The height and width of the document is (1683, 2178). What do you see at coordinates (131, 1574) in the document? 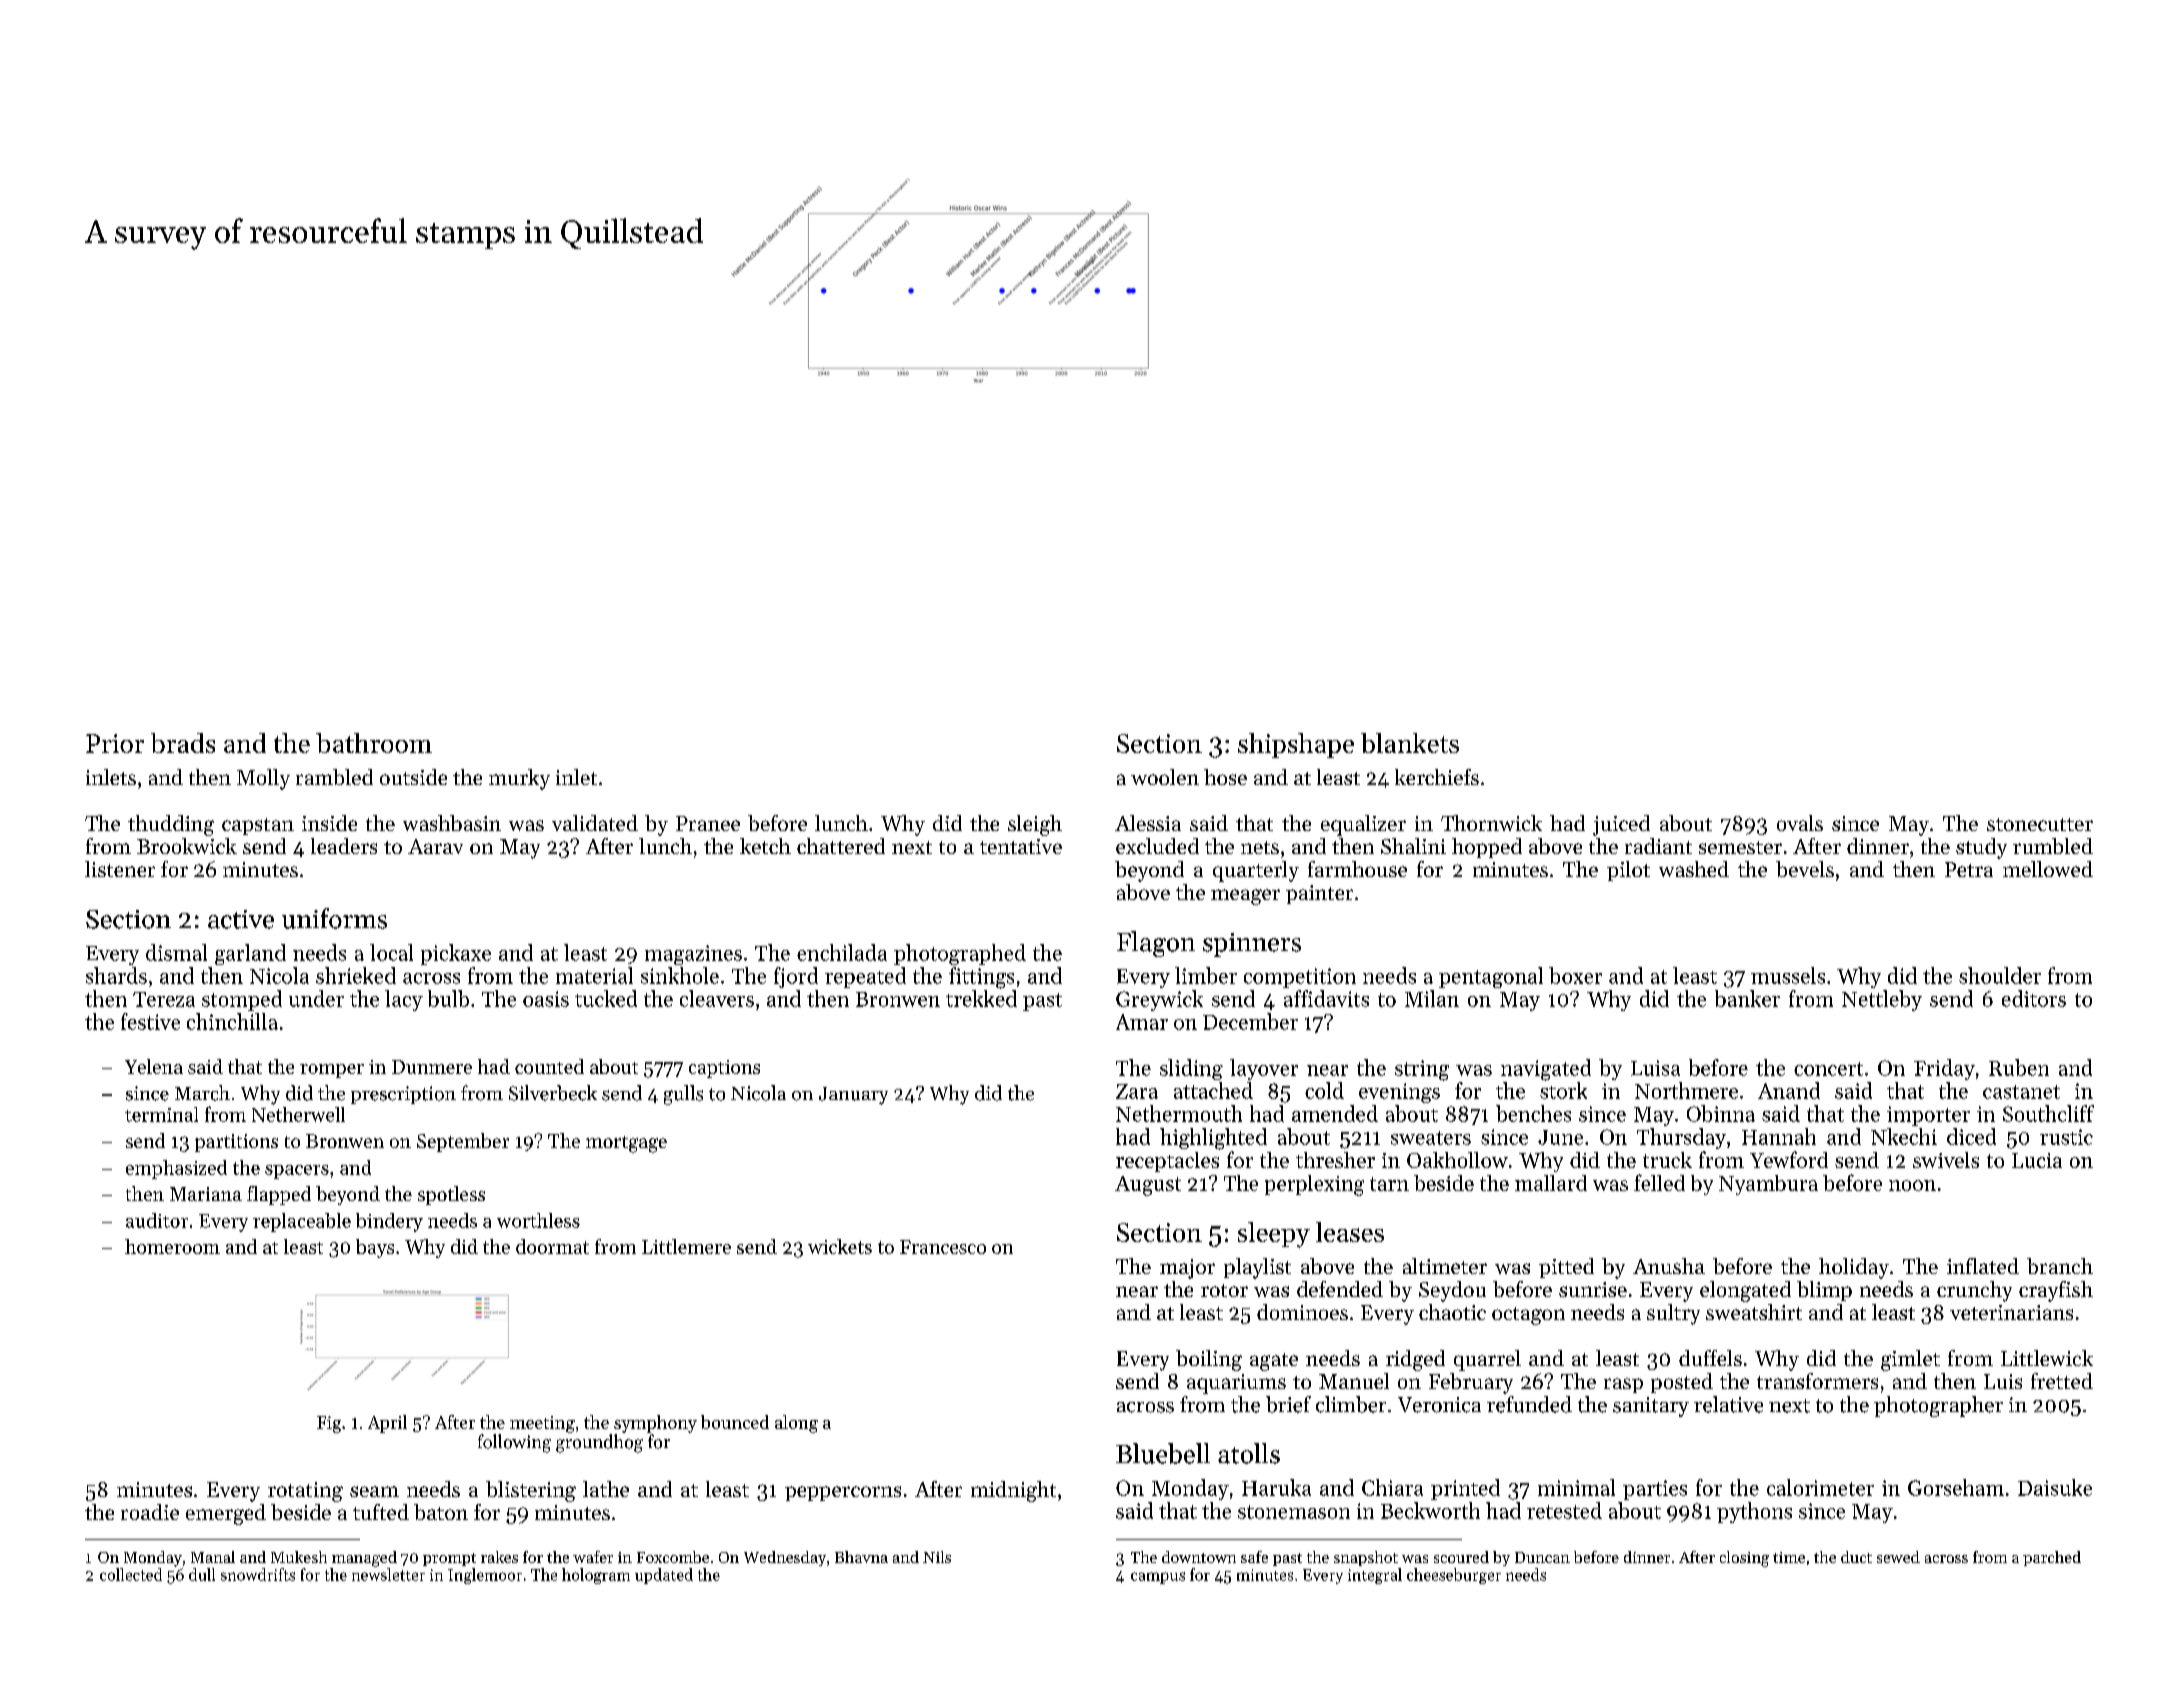
I see `collected` at bounding box center [131, 1574].
